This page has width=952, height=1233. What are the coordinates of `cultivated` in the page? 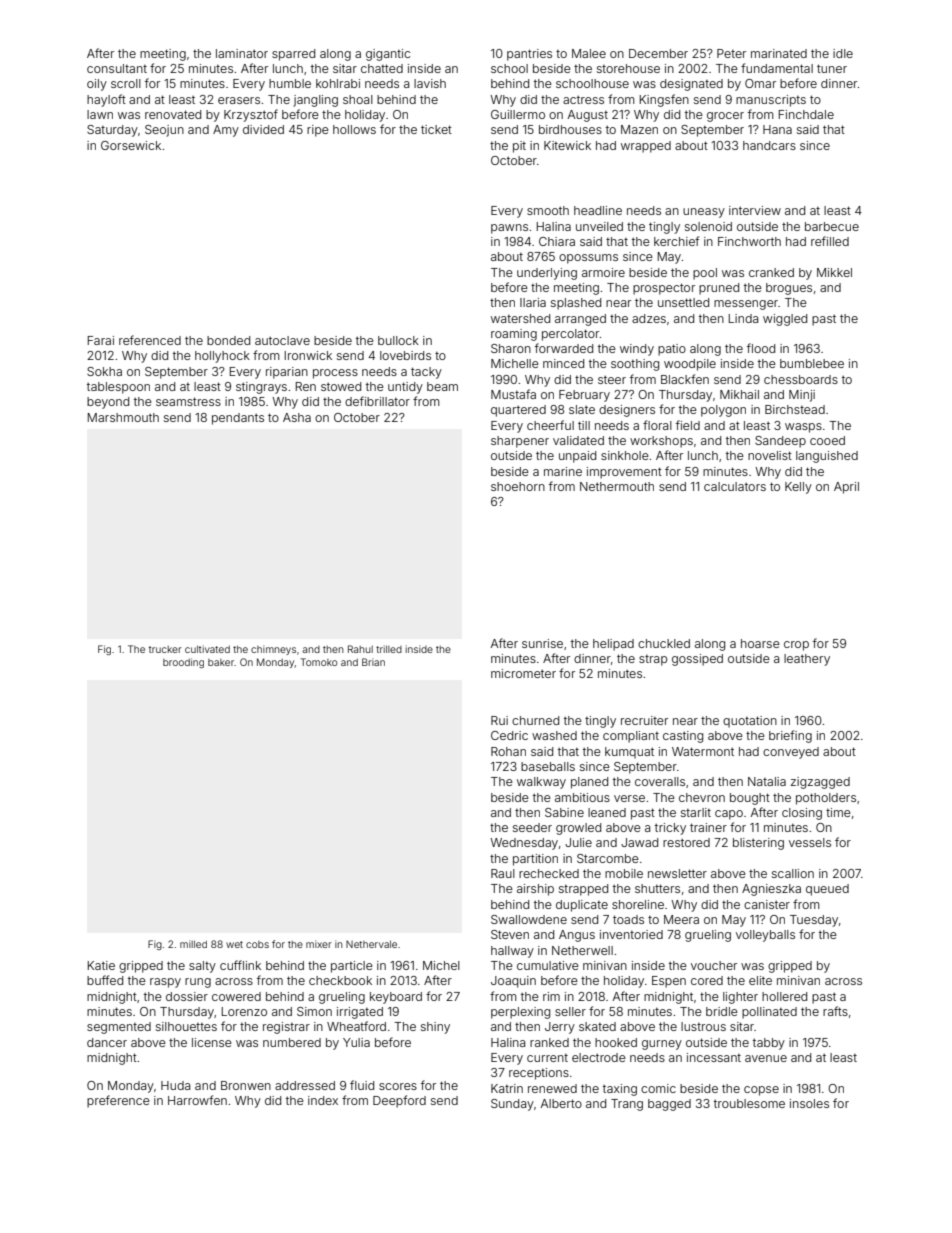 It's located at (207, 649).
